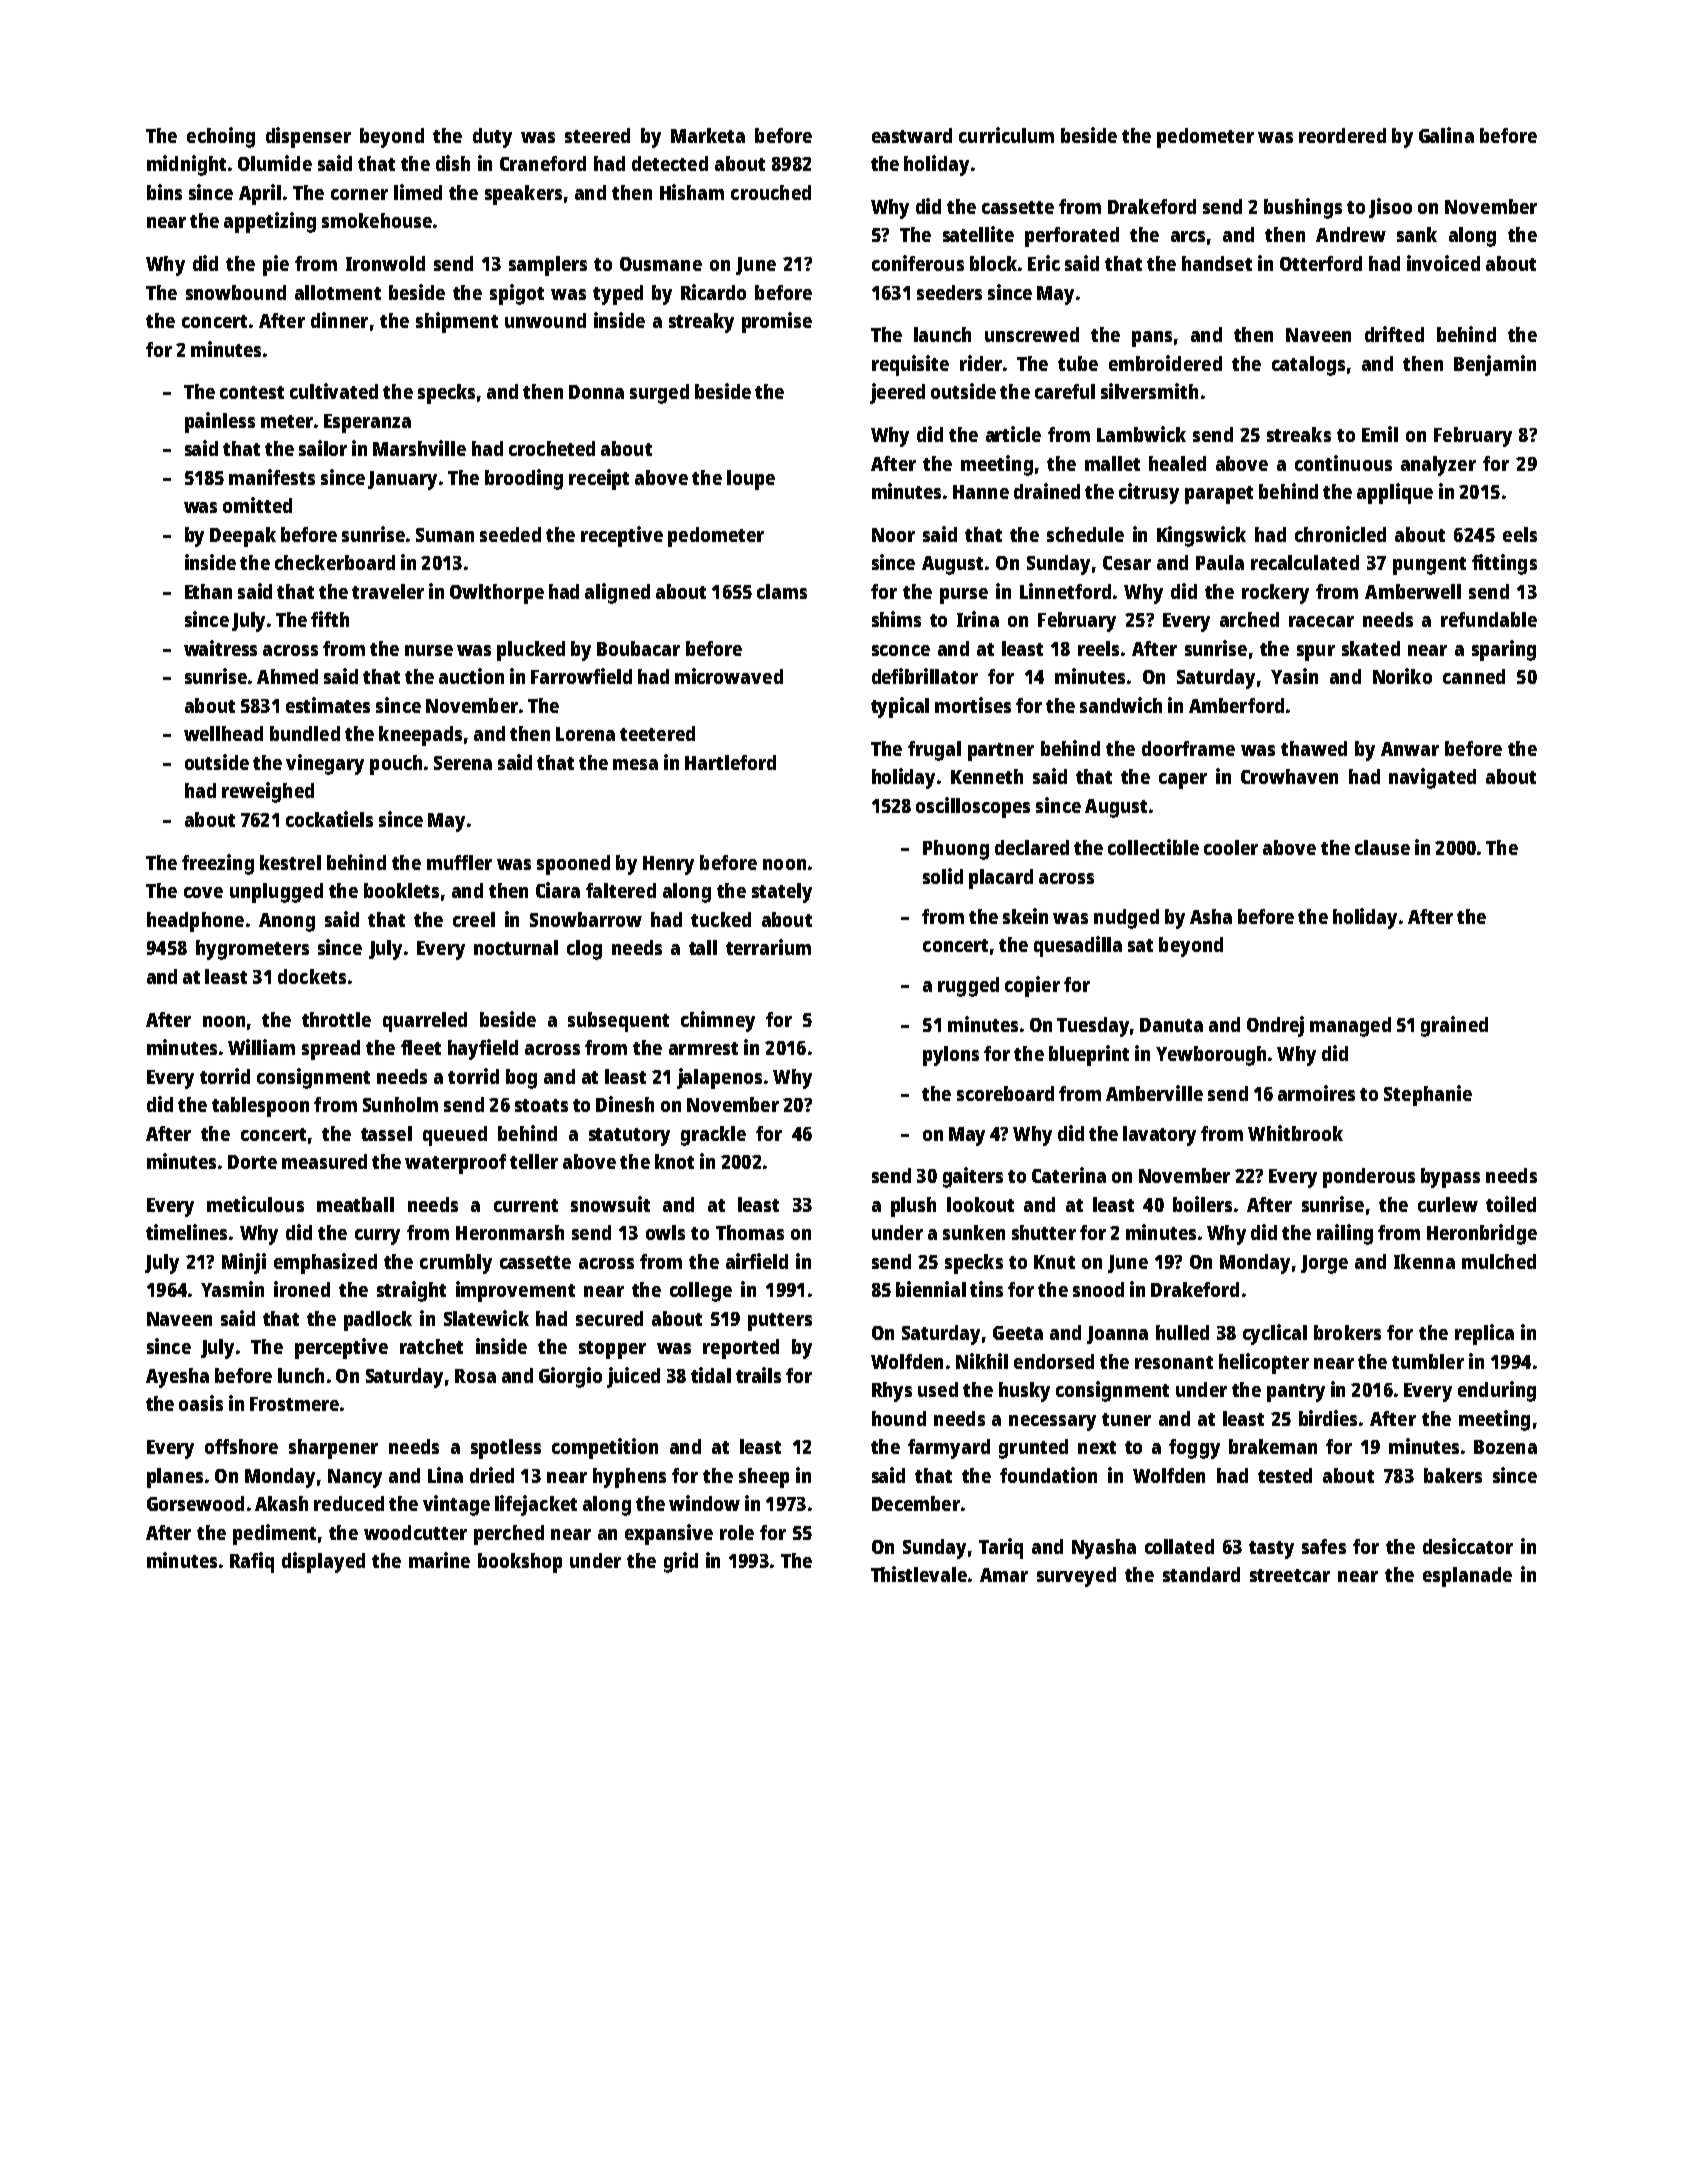 The width and height of the document is (1683, 2178). I want to click on grained, so click(1454, 1026).
